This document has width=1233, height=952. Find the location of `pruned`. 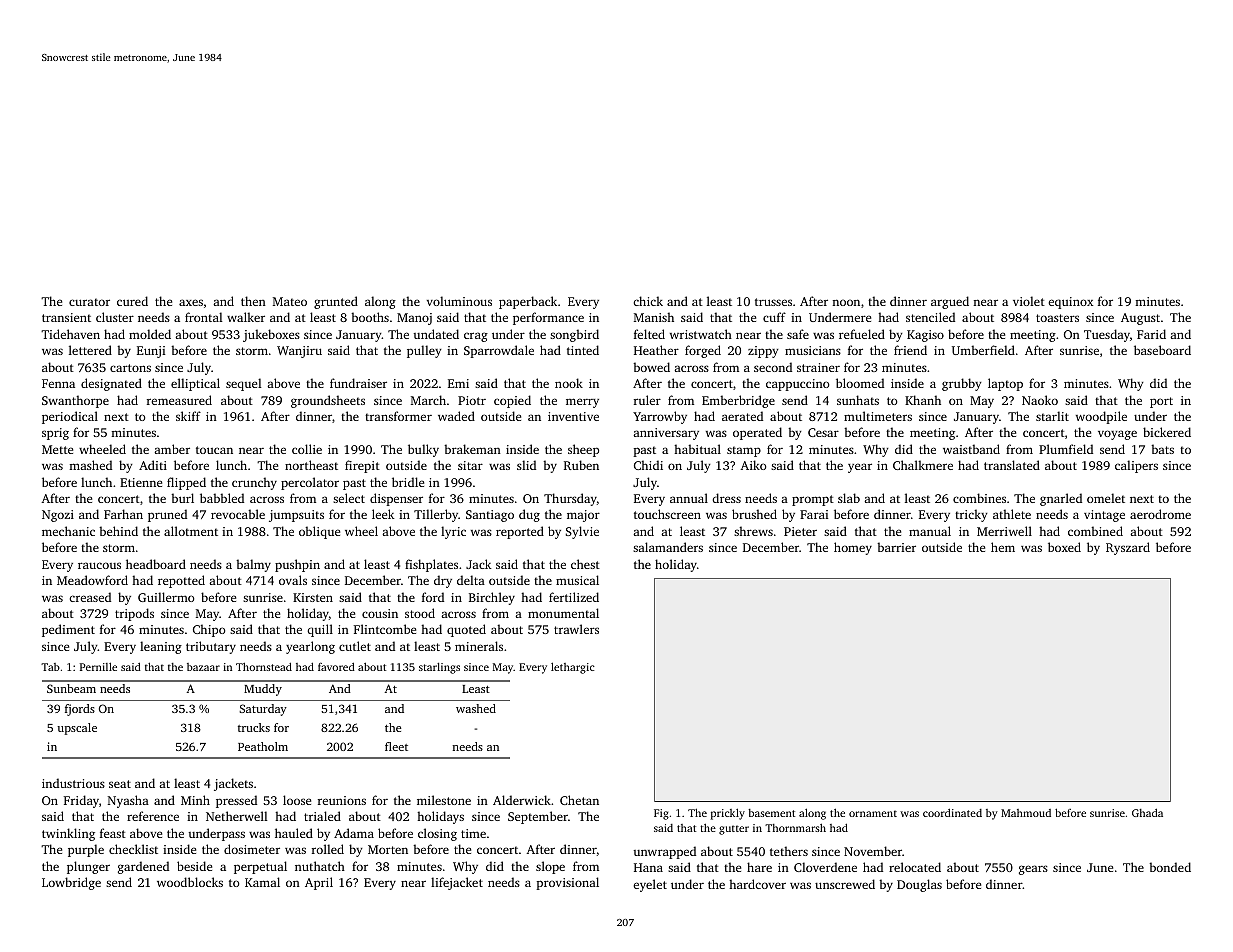

pruned is located at coordinates (167, 515).
